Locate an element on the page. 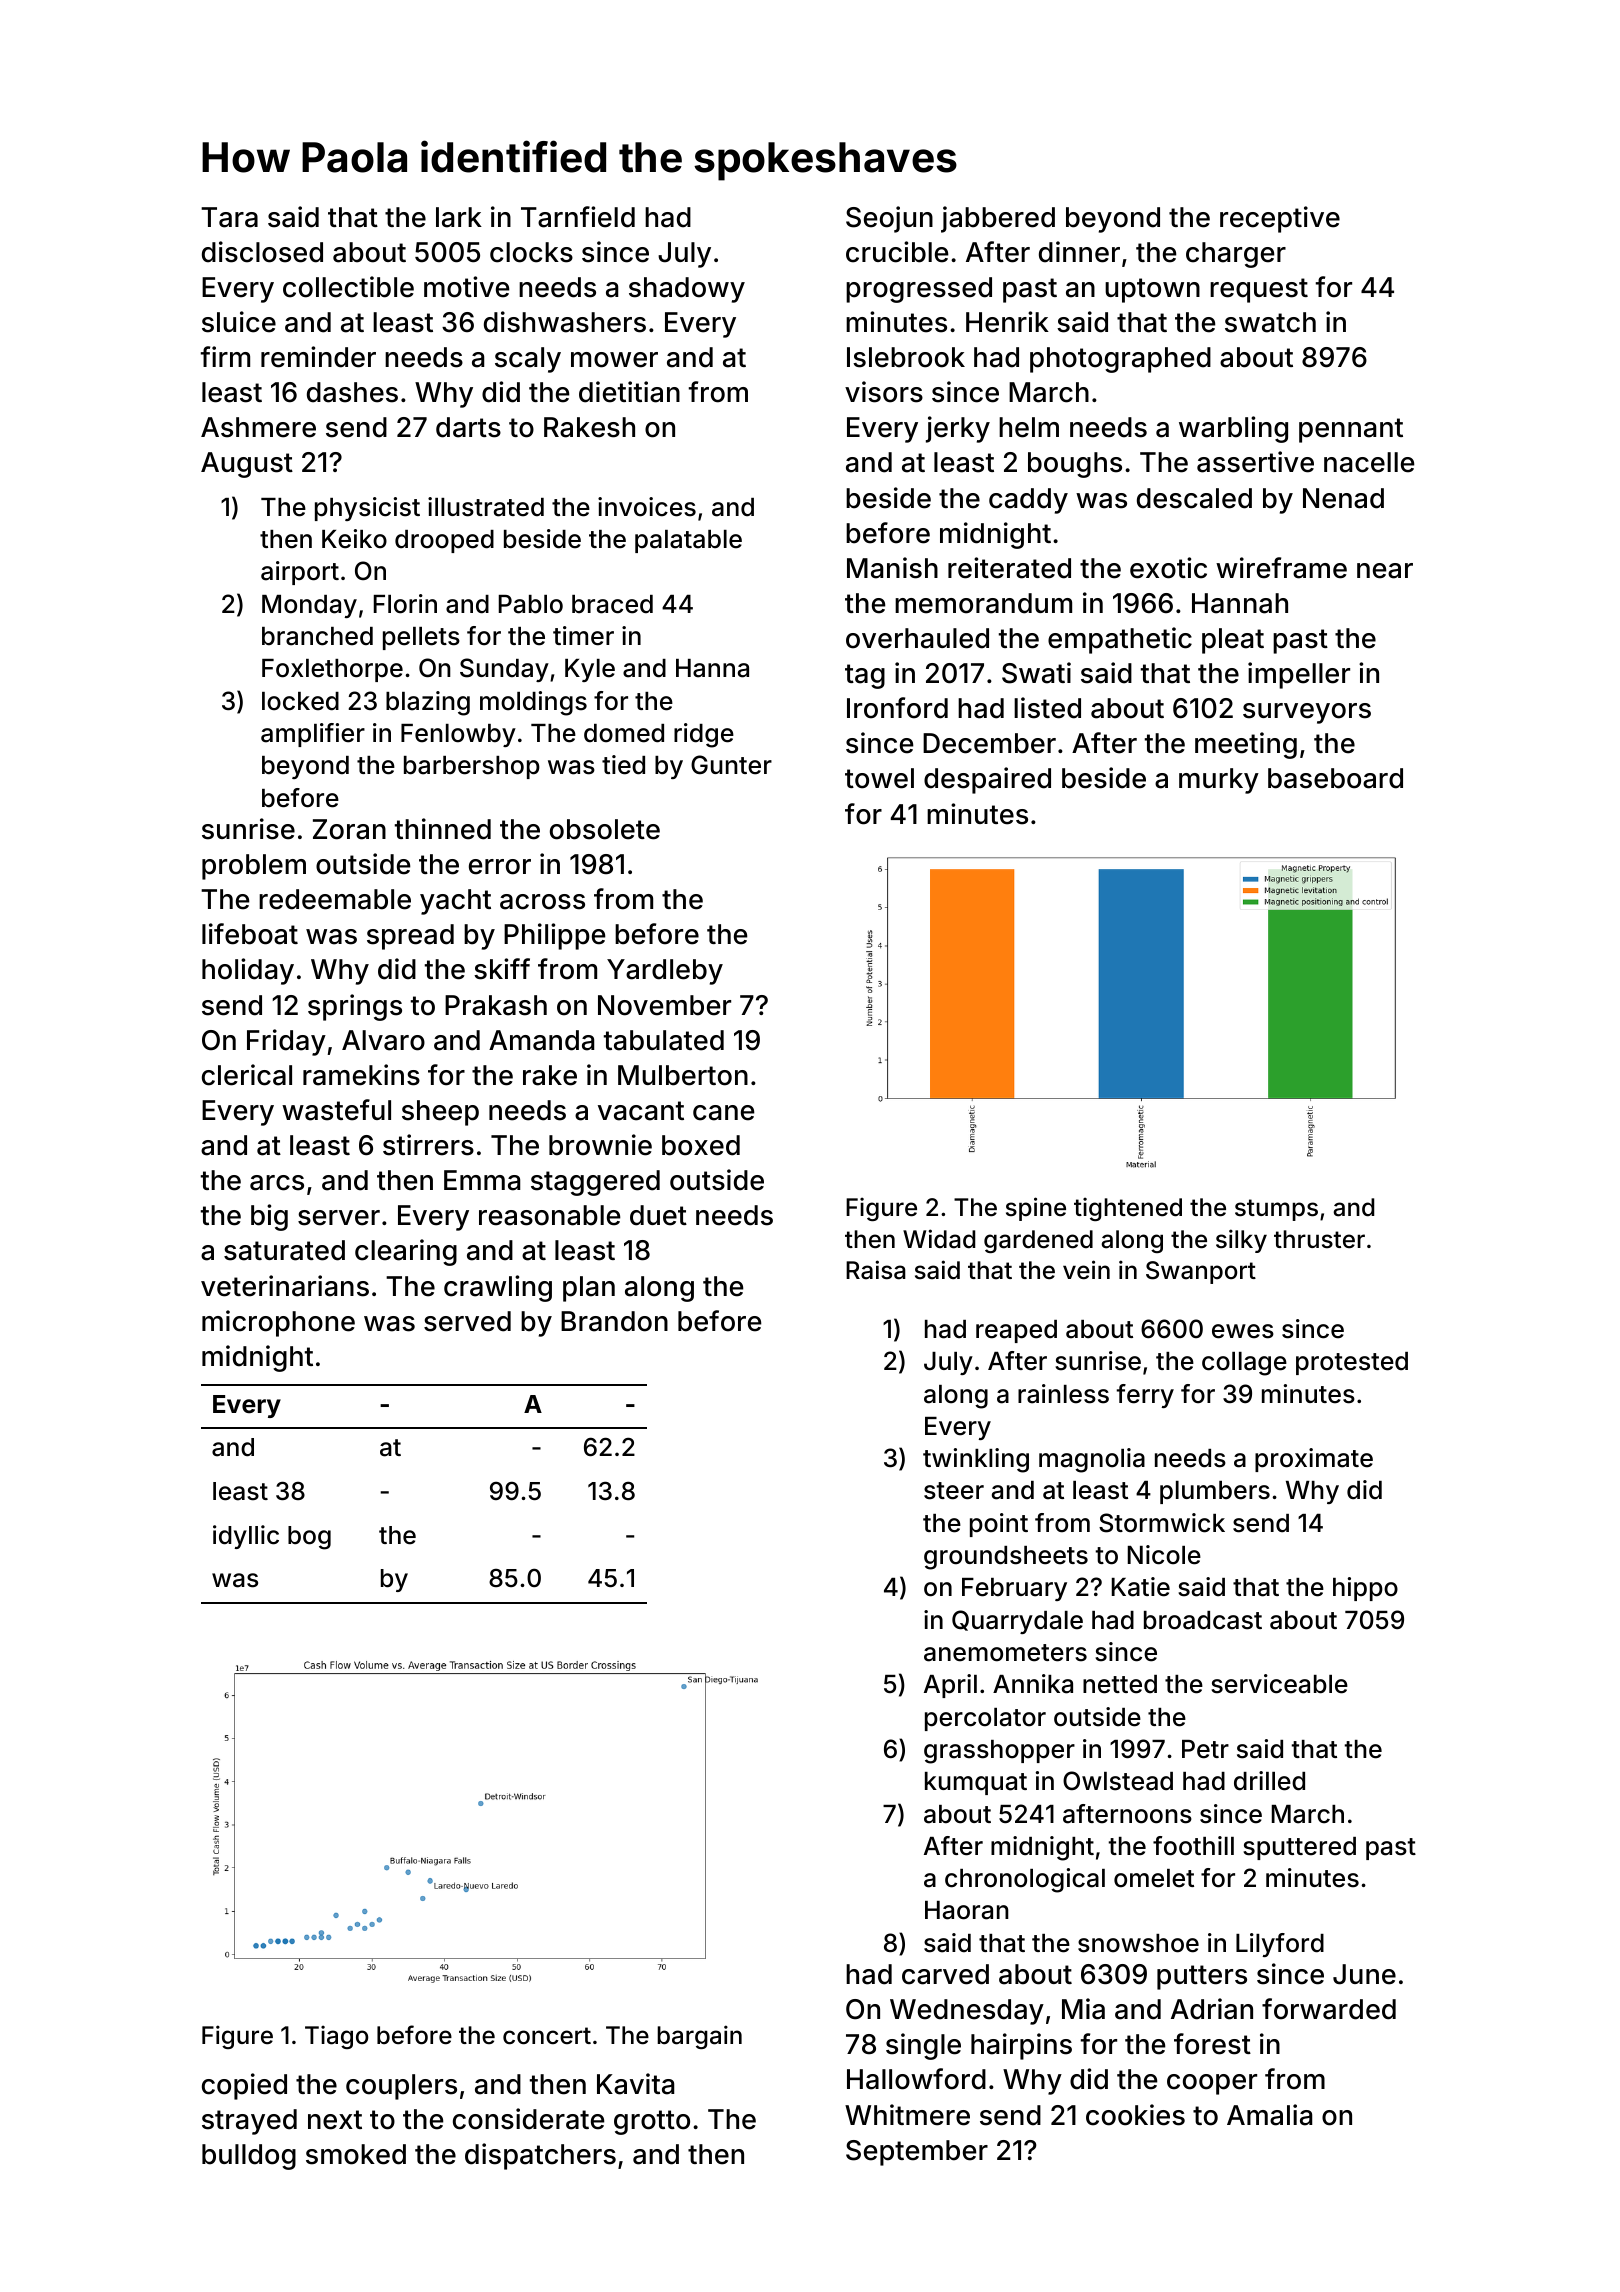 This image has height=2292, width=1620. Zoran is located at coordinates (349, 829).
